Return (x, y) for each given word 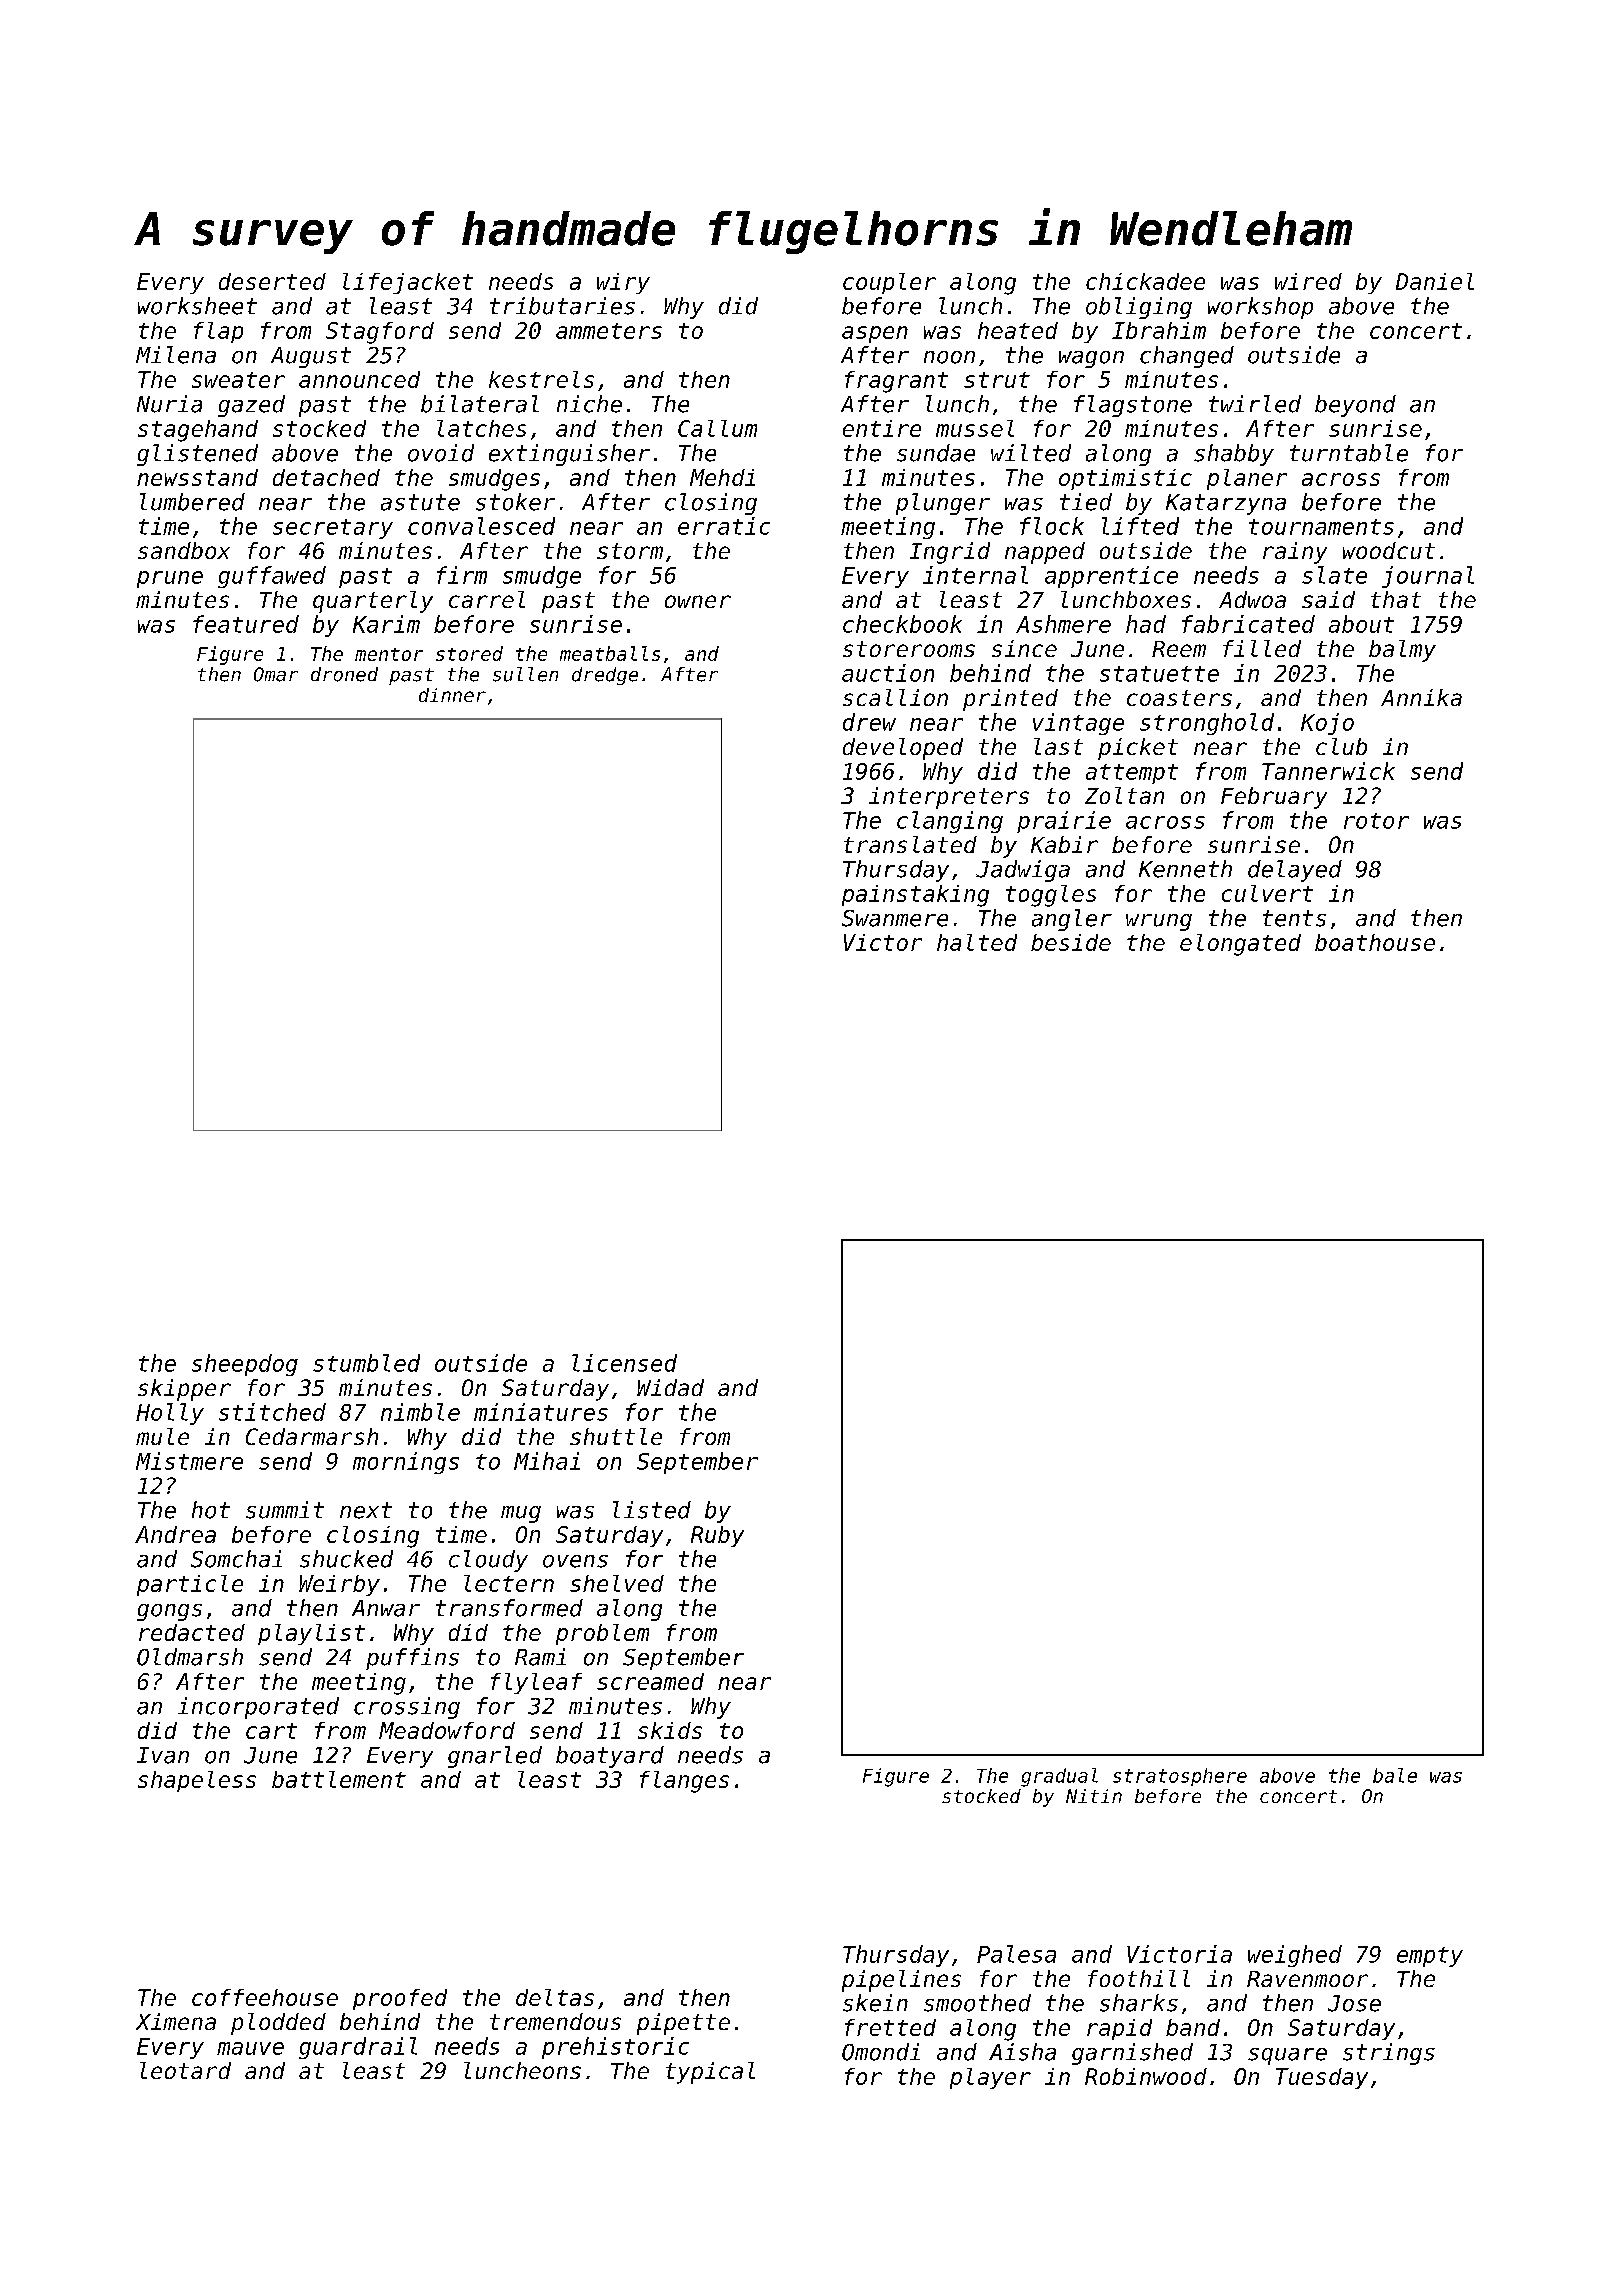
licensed (624, 1363)
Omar (276, 674)
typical (710, 2073)
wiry (623, 283)
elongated (1240, 945)
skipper (184, 1390)
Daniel (1435, 281)
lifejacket (408, 283)
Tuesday (1322, 2078)
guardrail (358, 2048)
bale (1395, 1775)
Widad (670, 1387)
